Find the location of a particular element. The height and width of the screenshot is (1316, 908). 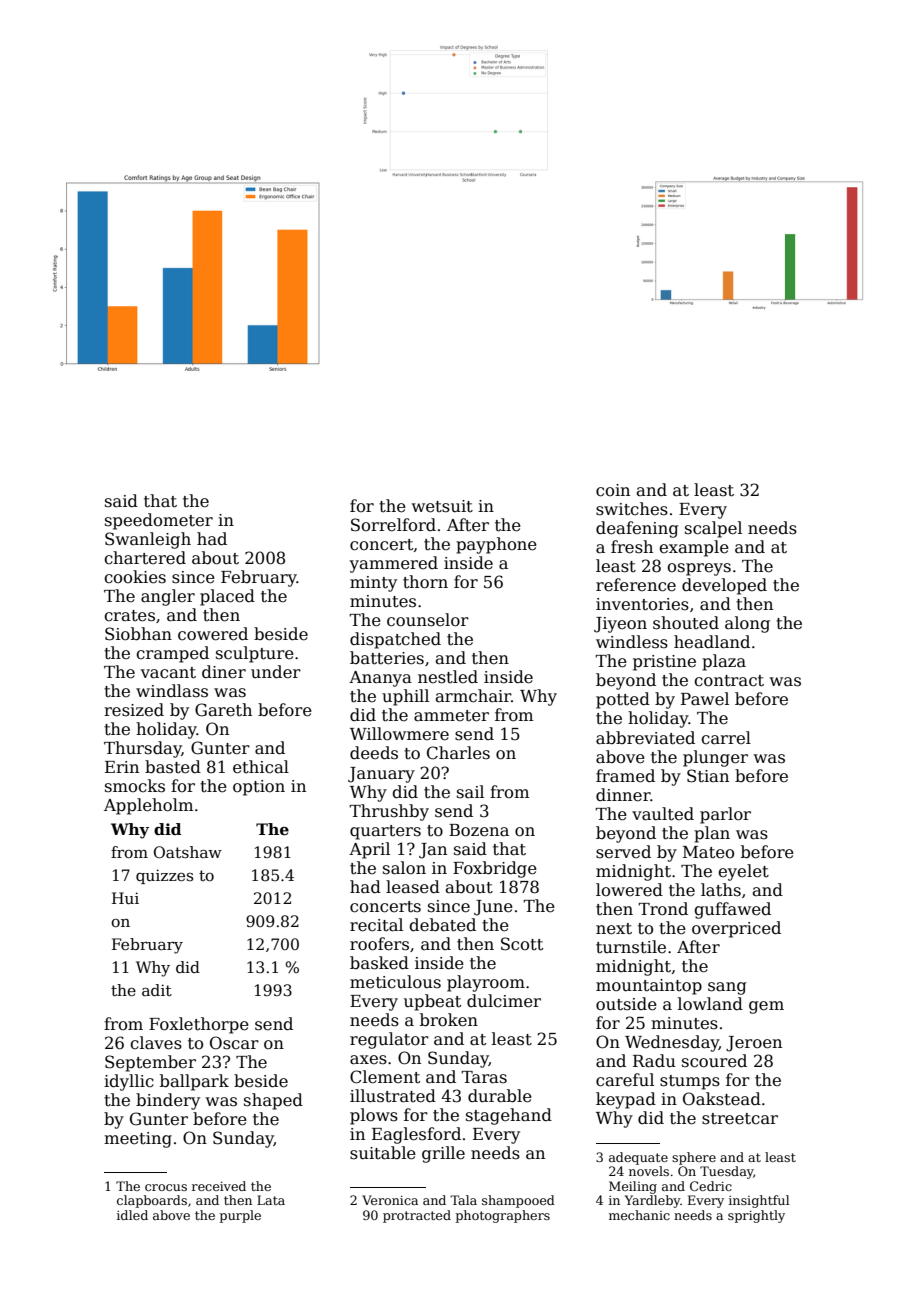

Scott is located at coordinates (522, 944).
